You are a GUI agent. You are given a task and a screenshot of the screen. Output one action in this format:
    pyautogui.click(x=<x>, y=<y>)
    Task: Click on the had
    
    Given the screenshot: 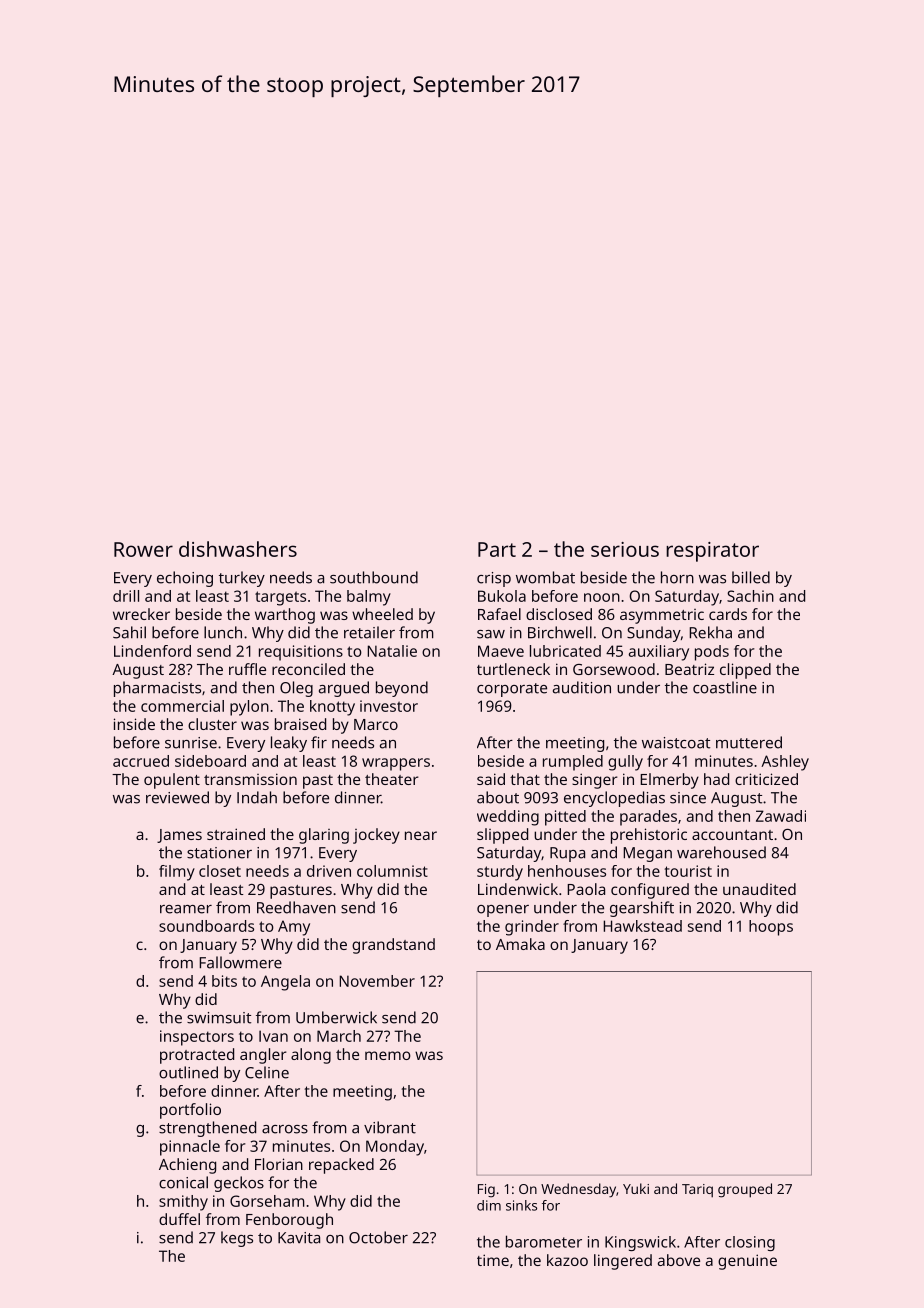 What is the action you would take?
    pyautogui.click(x=716, y=779)
